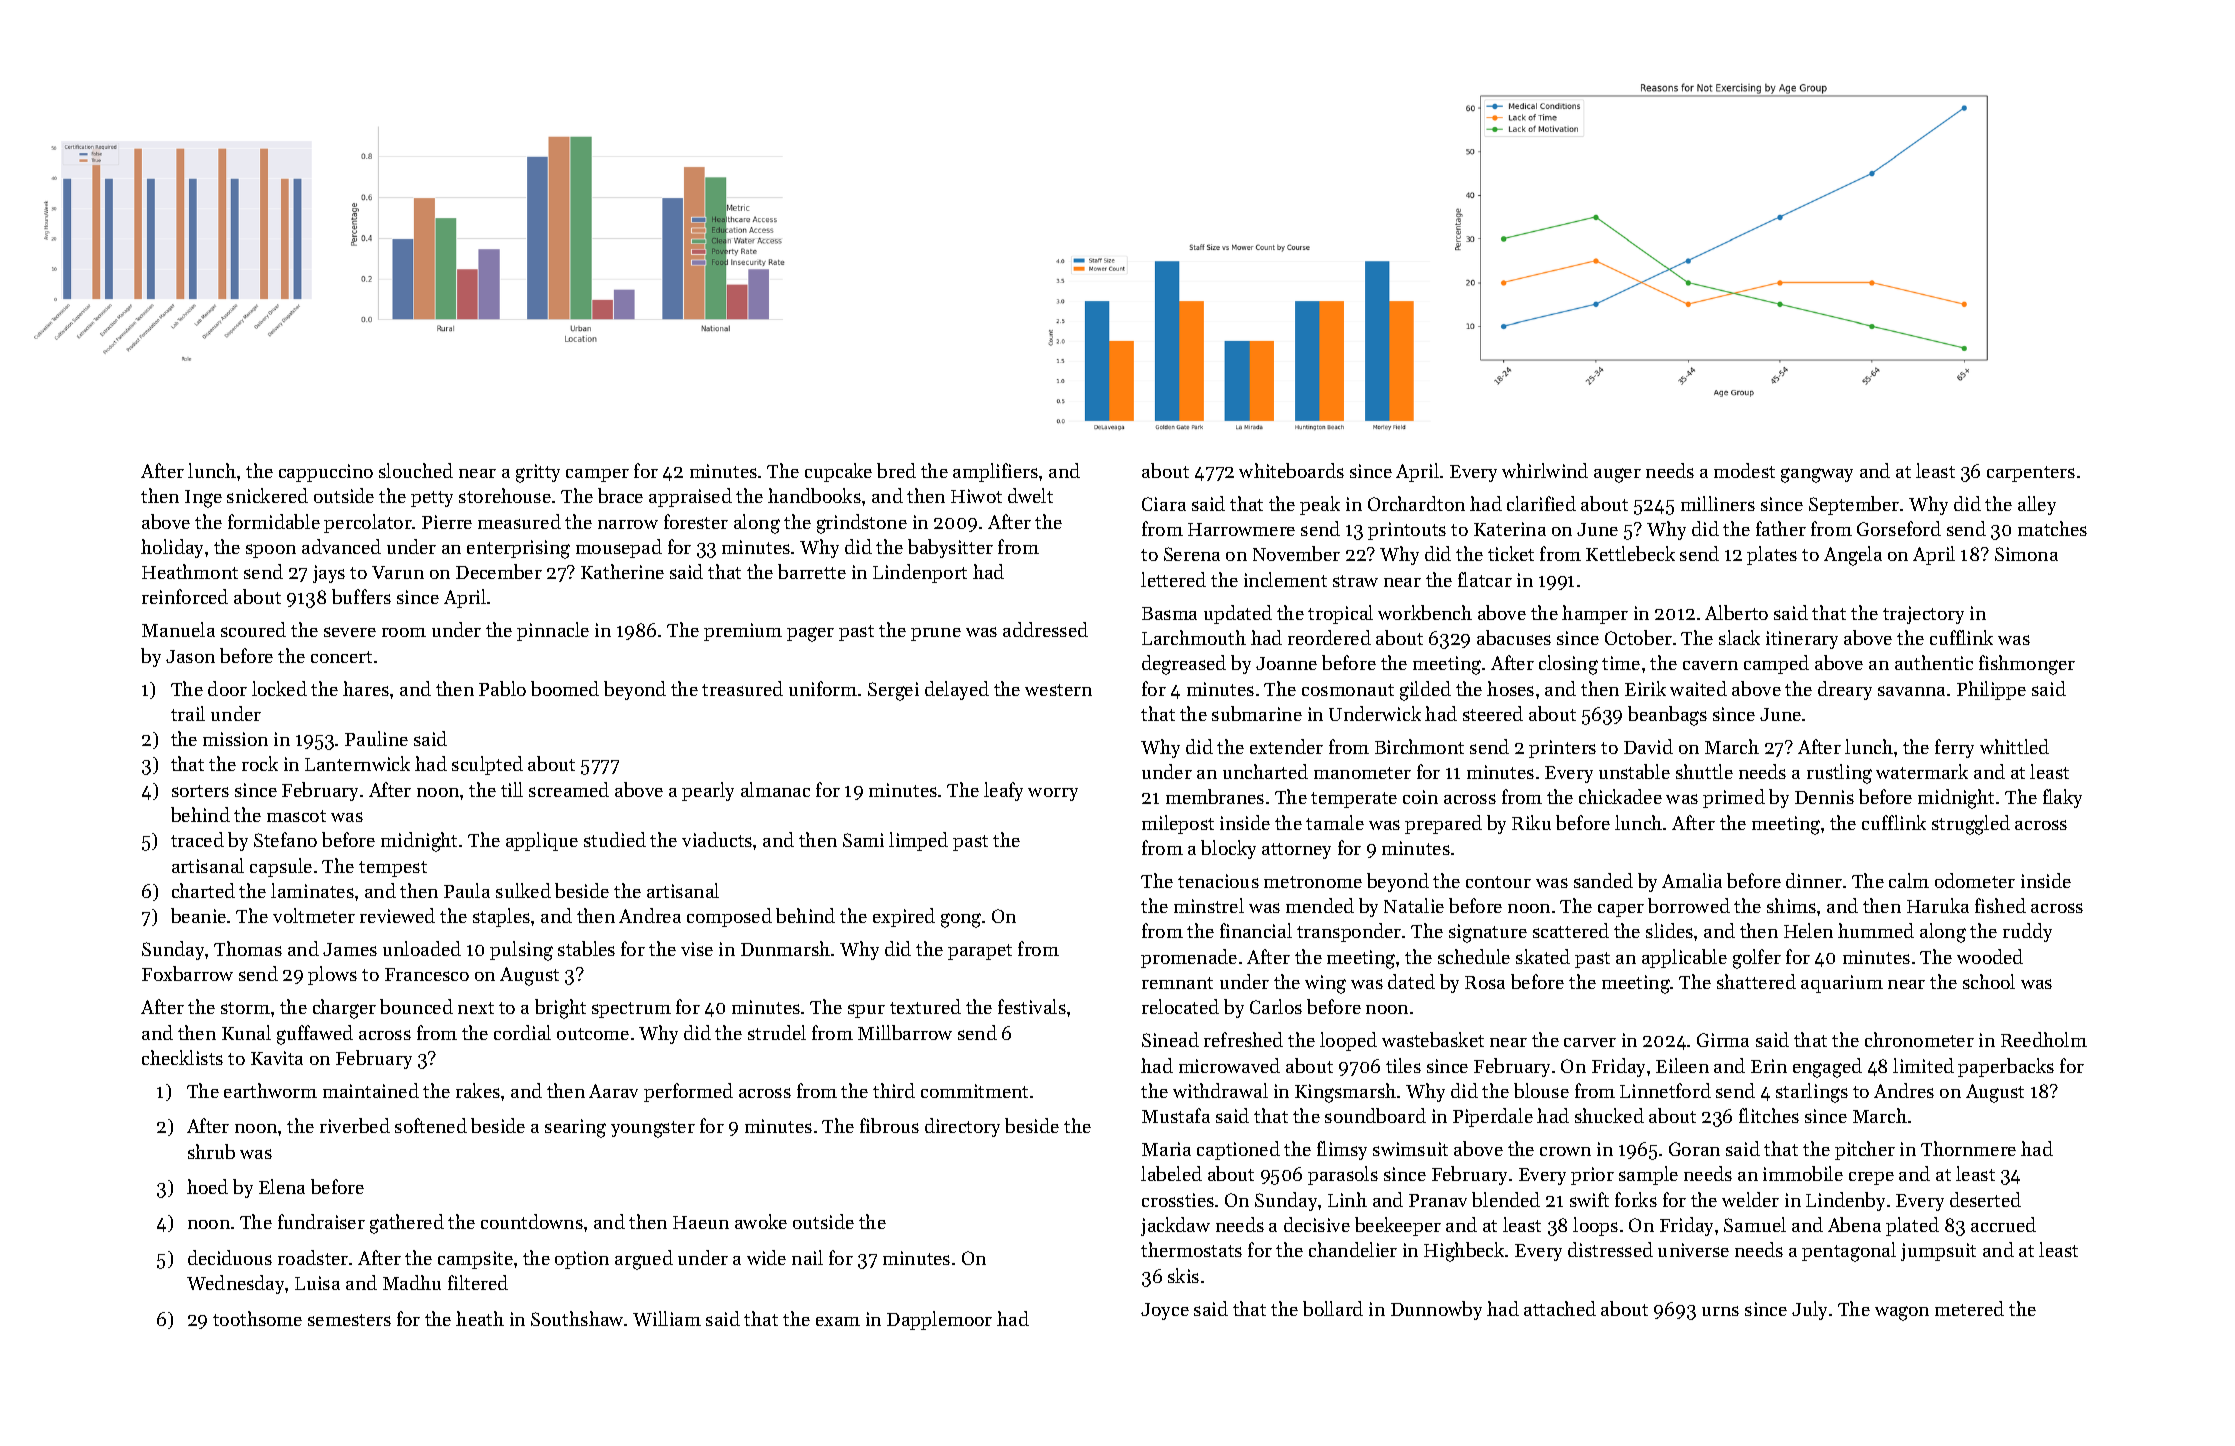 The image size is (2235, 1446). Describe the element at coordinates (1229, 1065) in the image. I see `microwaved` at that location.
